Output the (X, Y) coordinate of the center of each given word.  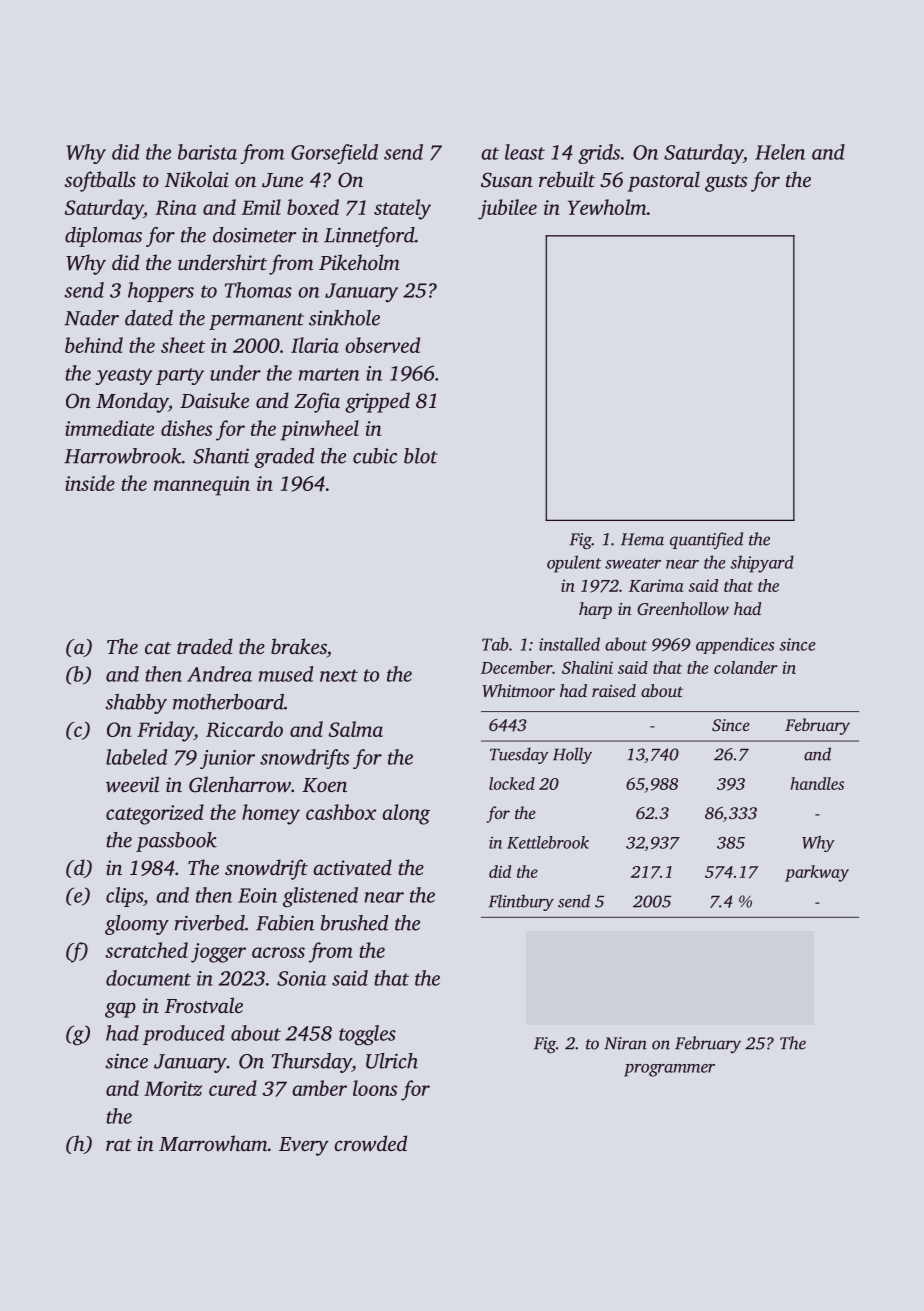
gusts (726, 183)
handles (817, 783)
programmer (669, 1070)
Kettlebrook (548, 842)
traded (205, 646)
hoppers (161, 292)
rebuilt (567, 179)
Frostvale (203, 1005)
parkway (817, 873)
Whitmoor (518, 690)
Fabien (285, 923)
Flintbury (521, 902)
